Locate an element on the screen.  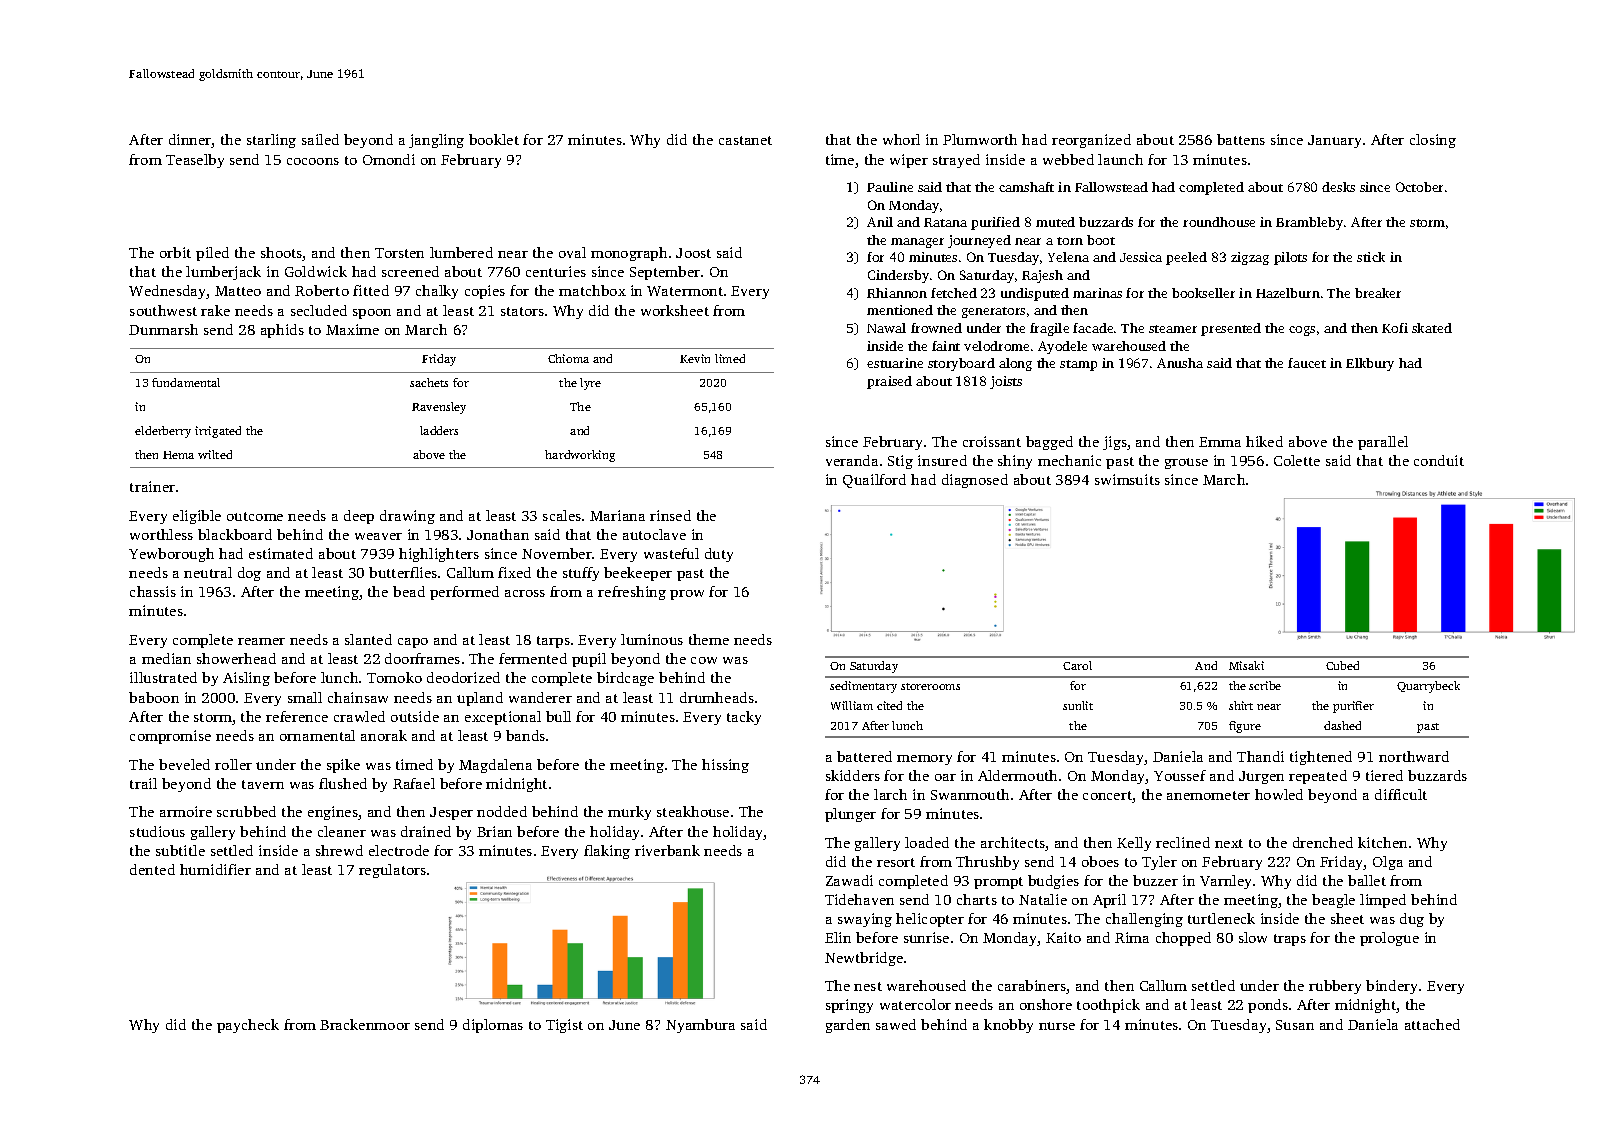
Cubed is located at coordinates (1342, 665).
